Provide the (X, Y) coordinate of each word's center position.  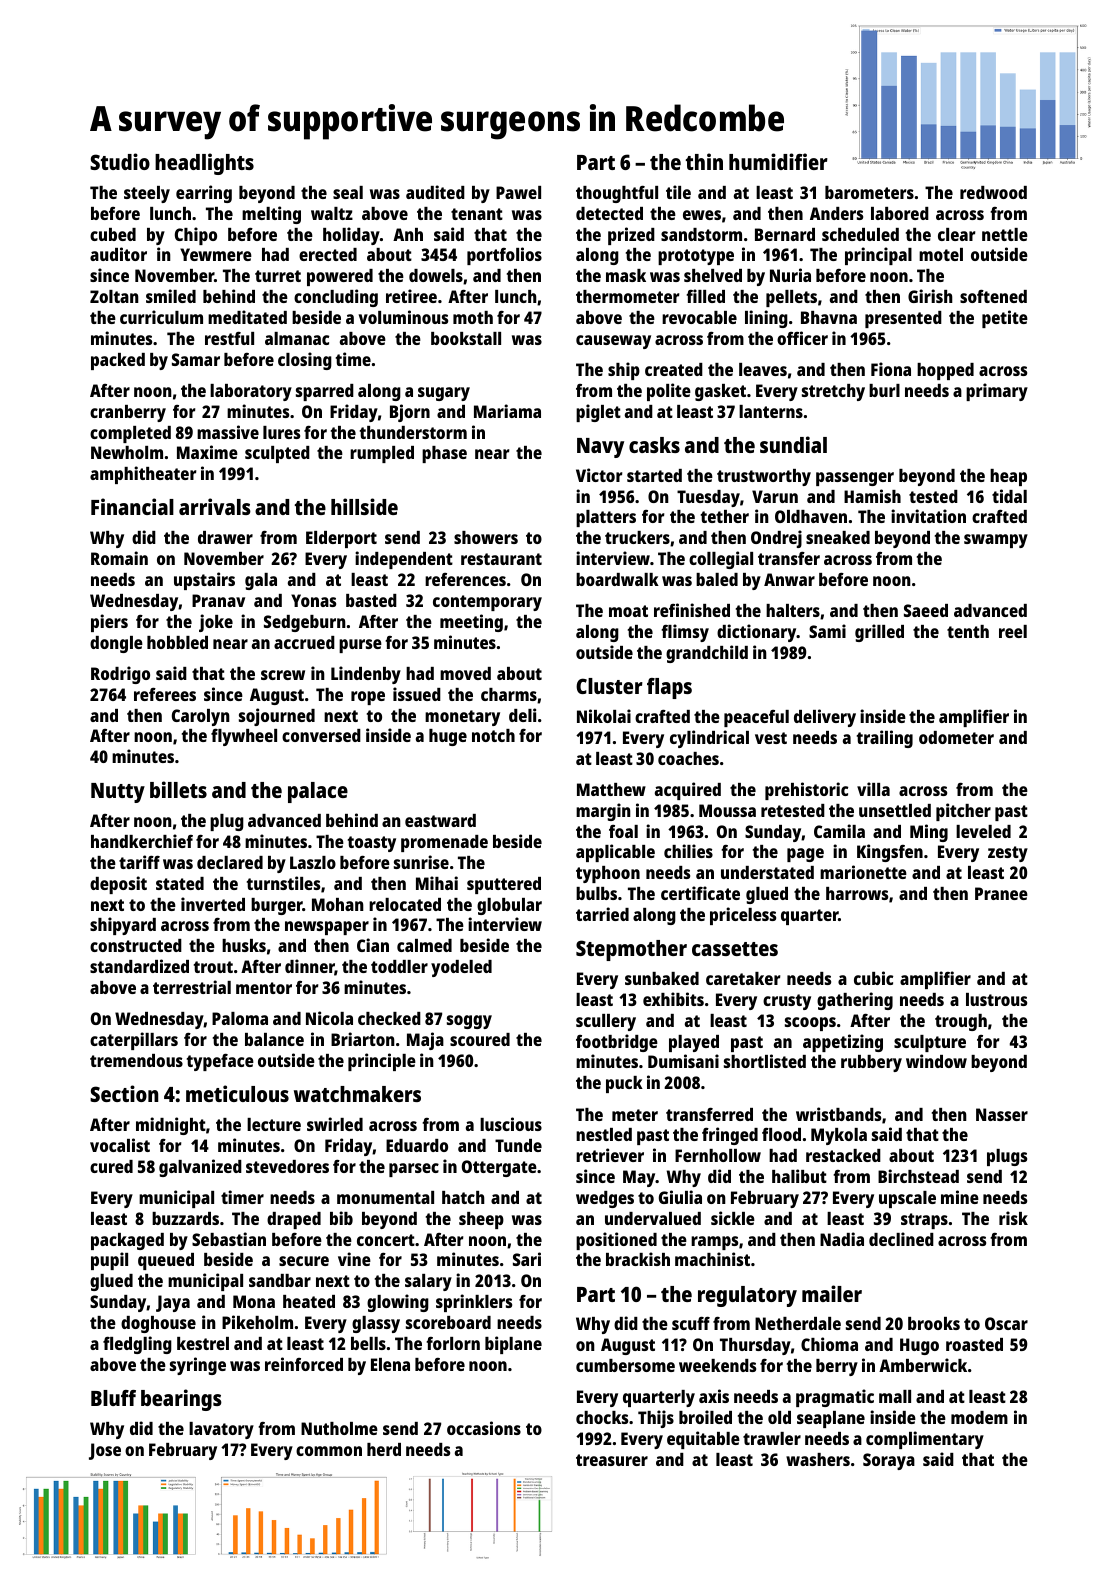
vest (771, 738)
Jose (105, 1451)
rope (368, 698)
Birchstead (918, 1176)
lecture (274, 1124)
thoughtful (617, 194)
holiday (351, 236)
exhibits (673, 999)
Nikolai (604, 716)
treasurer (612, 1460)
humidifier (778, 161)
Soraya (889, 1461)
